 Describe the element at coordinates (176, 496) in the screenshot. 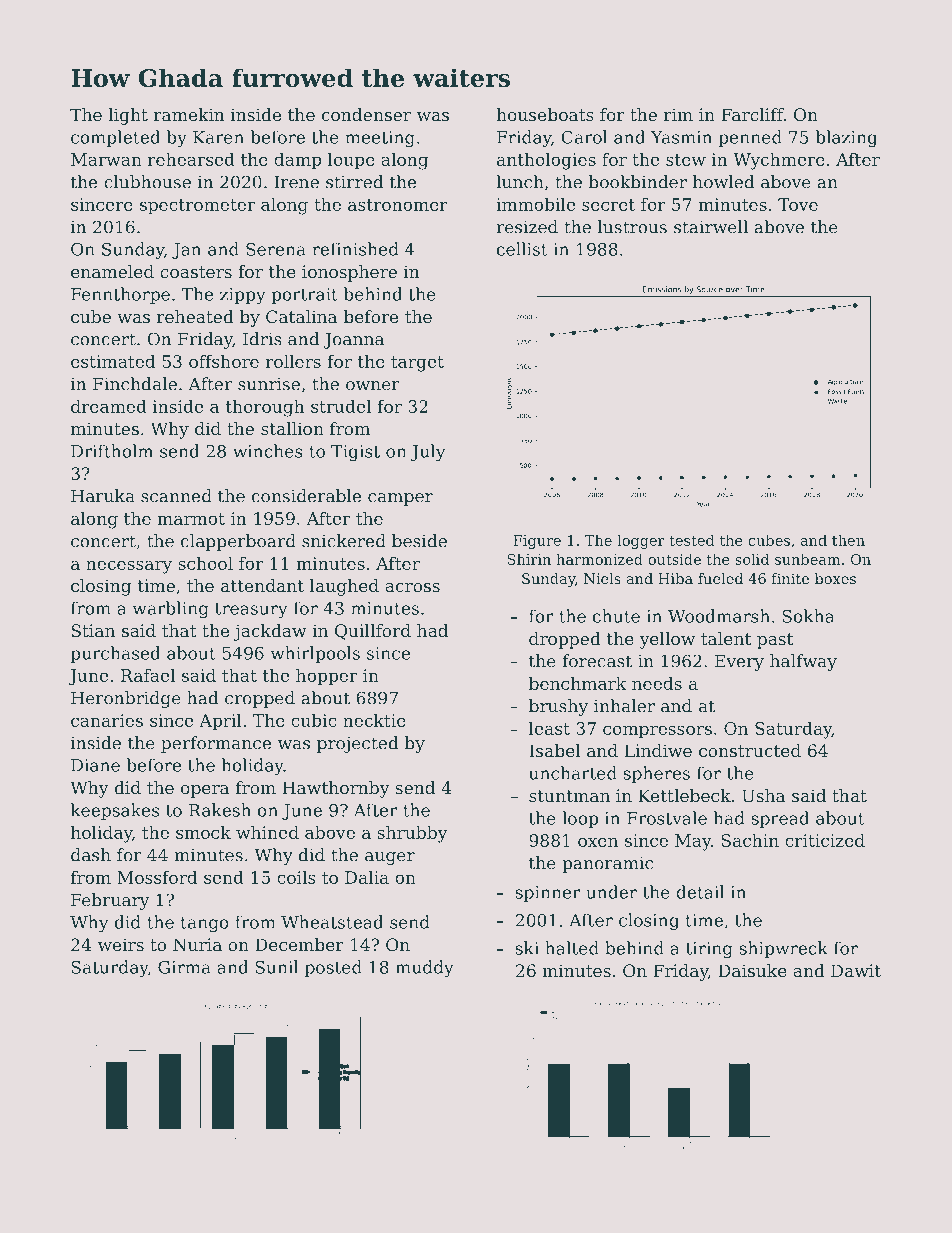

I see `scanned` at that location.
